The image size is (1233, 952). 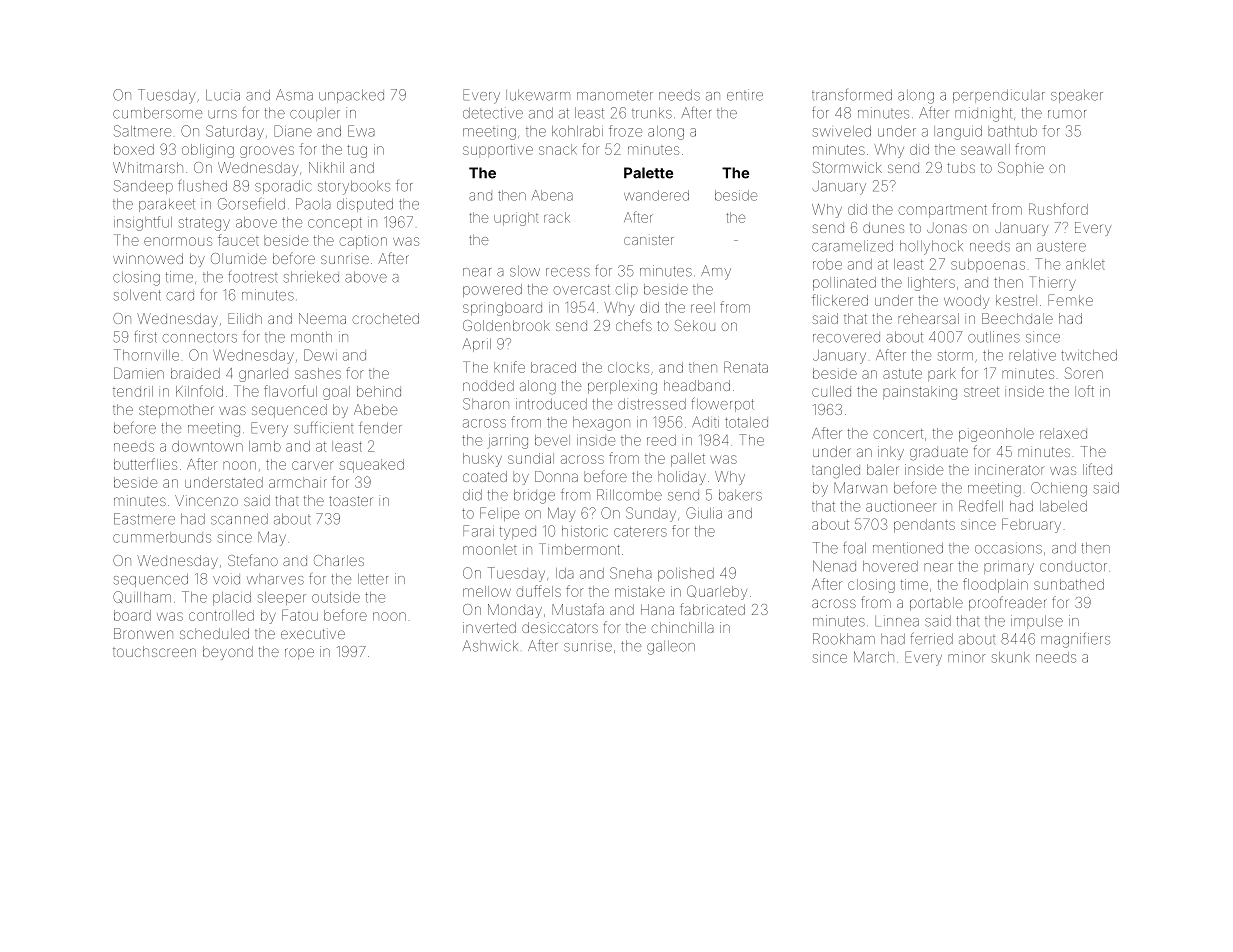 I want to click on connectors, so click(x=199, y=337).
